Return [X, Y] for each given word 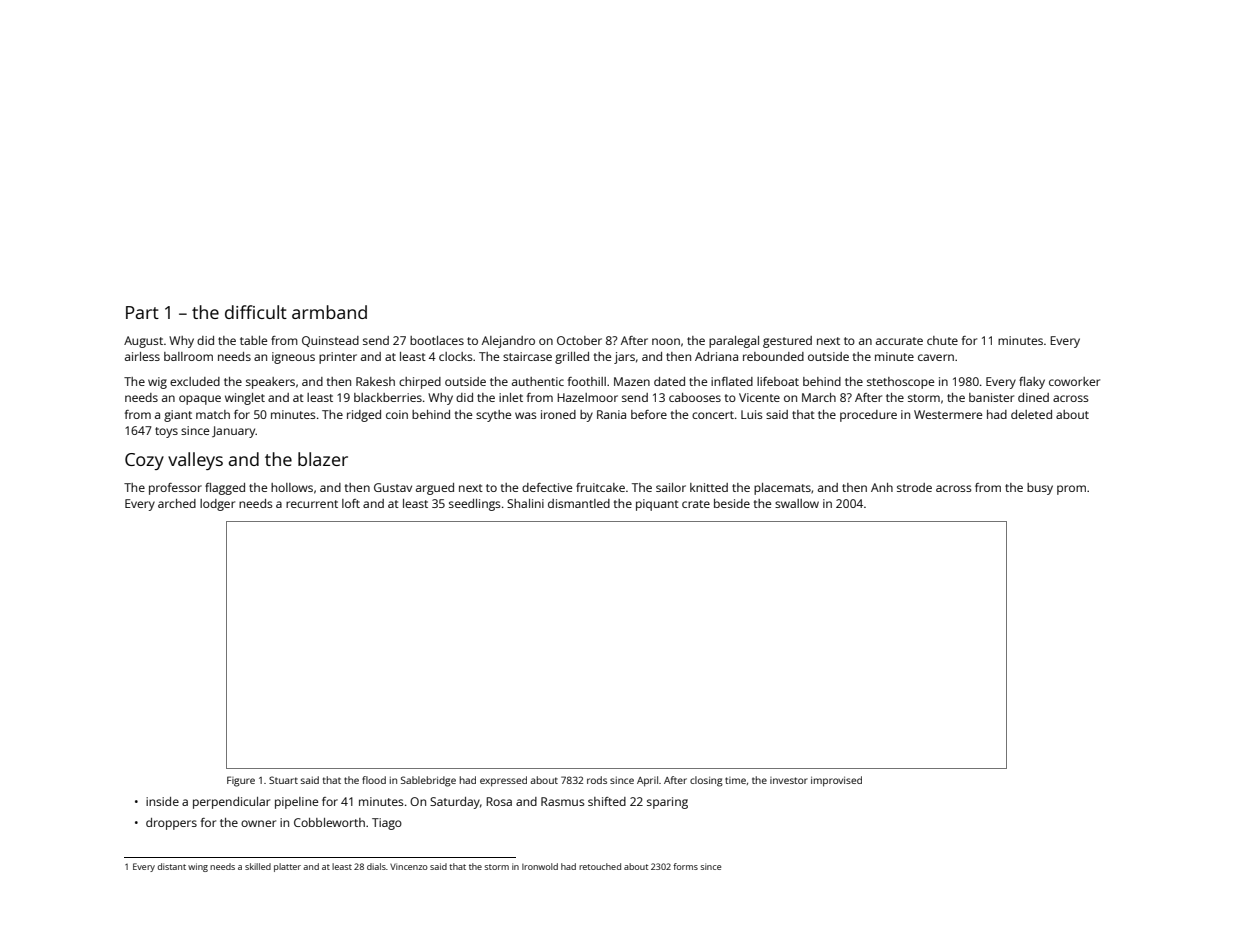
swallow [797, 503]
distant [172, 866]
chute [942, 340]
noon [666, 341]
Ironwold [540, 866]
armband [329, 312]
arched [177, 503]
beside [732, 503]
